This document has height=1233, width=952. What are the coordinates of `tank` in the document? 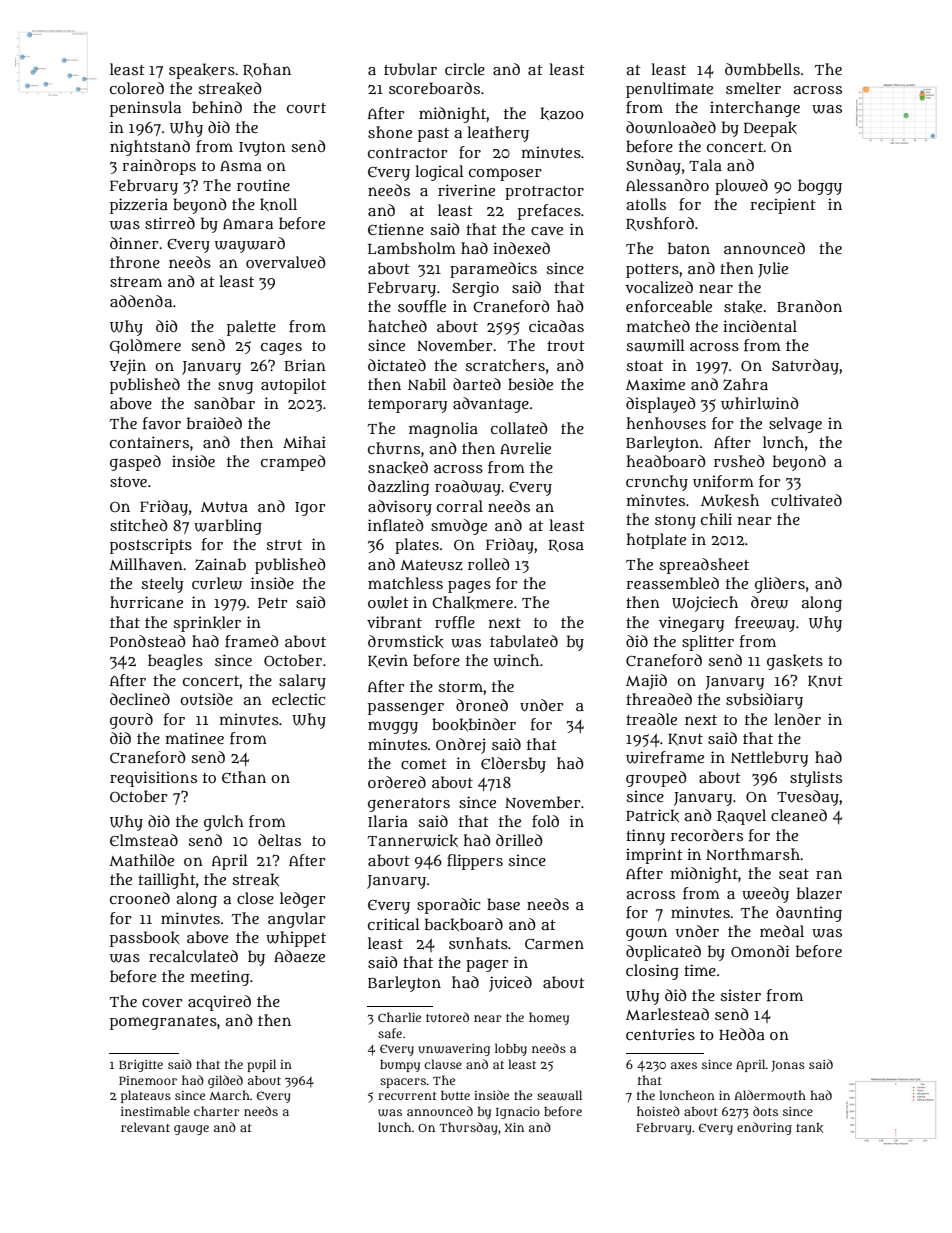 It's located at (810, 1128).
